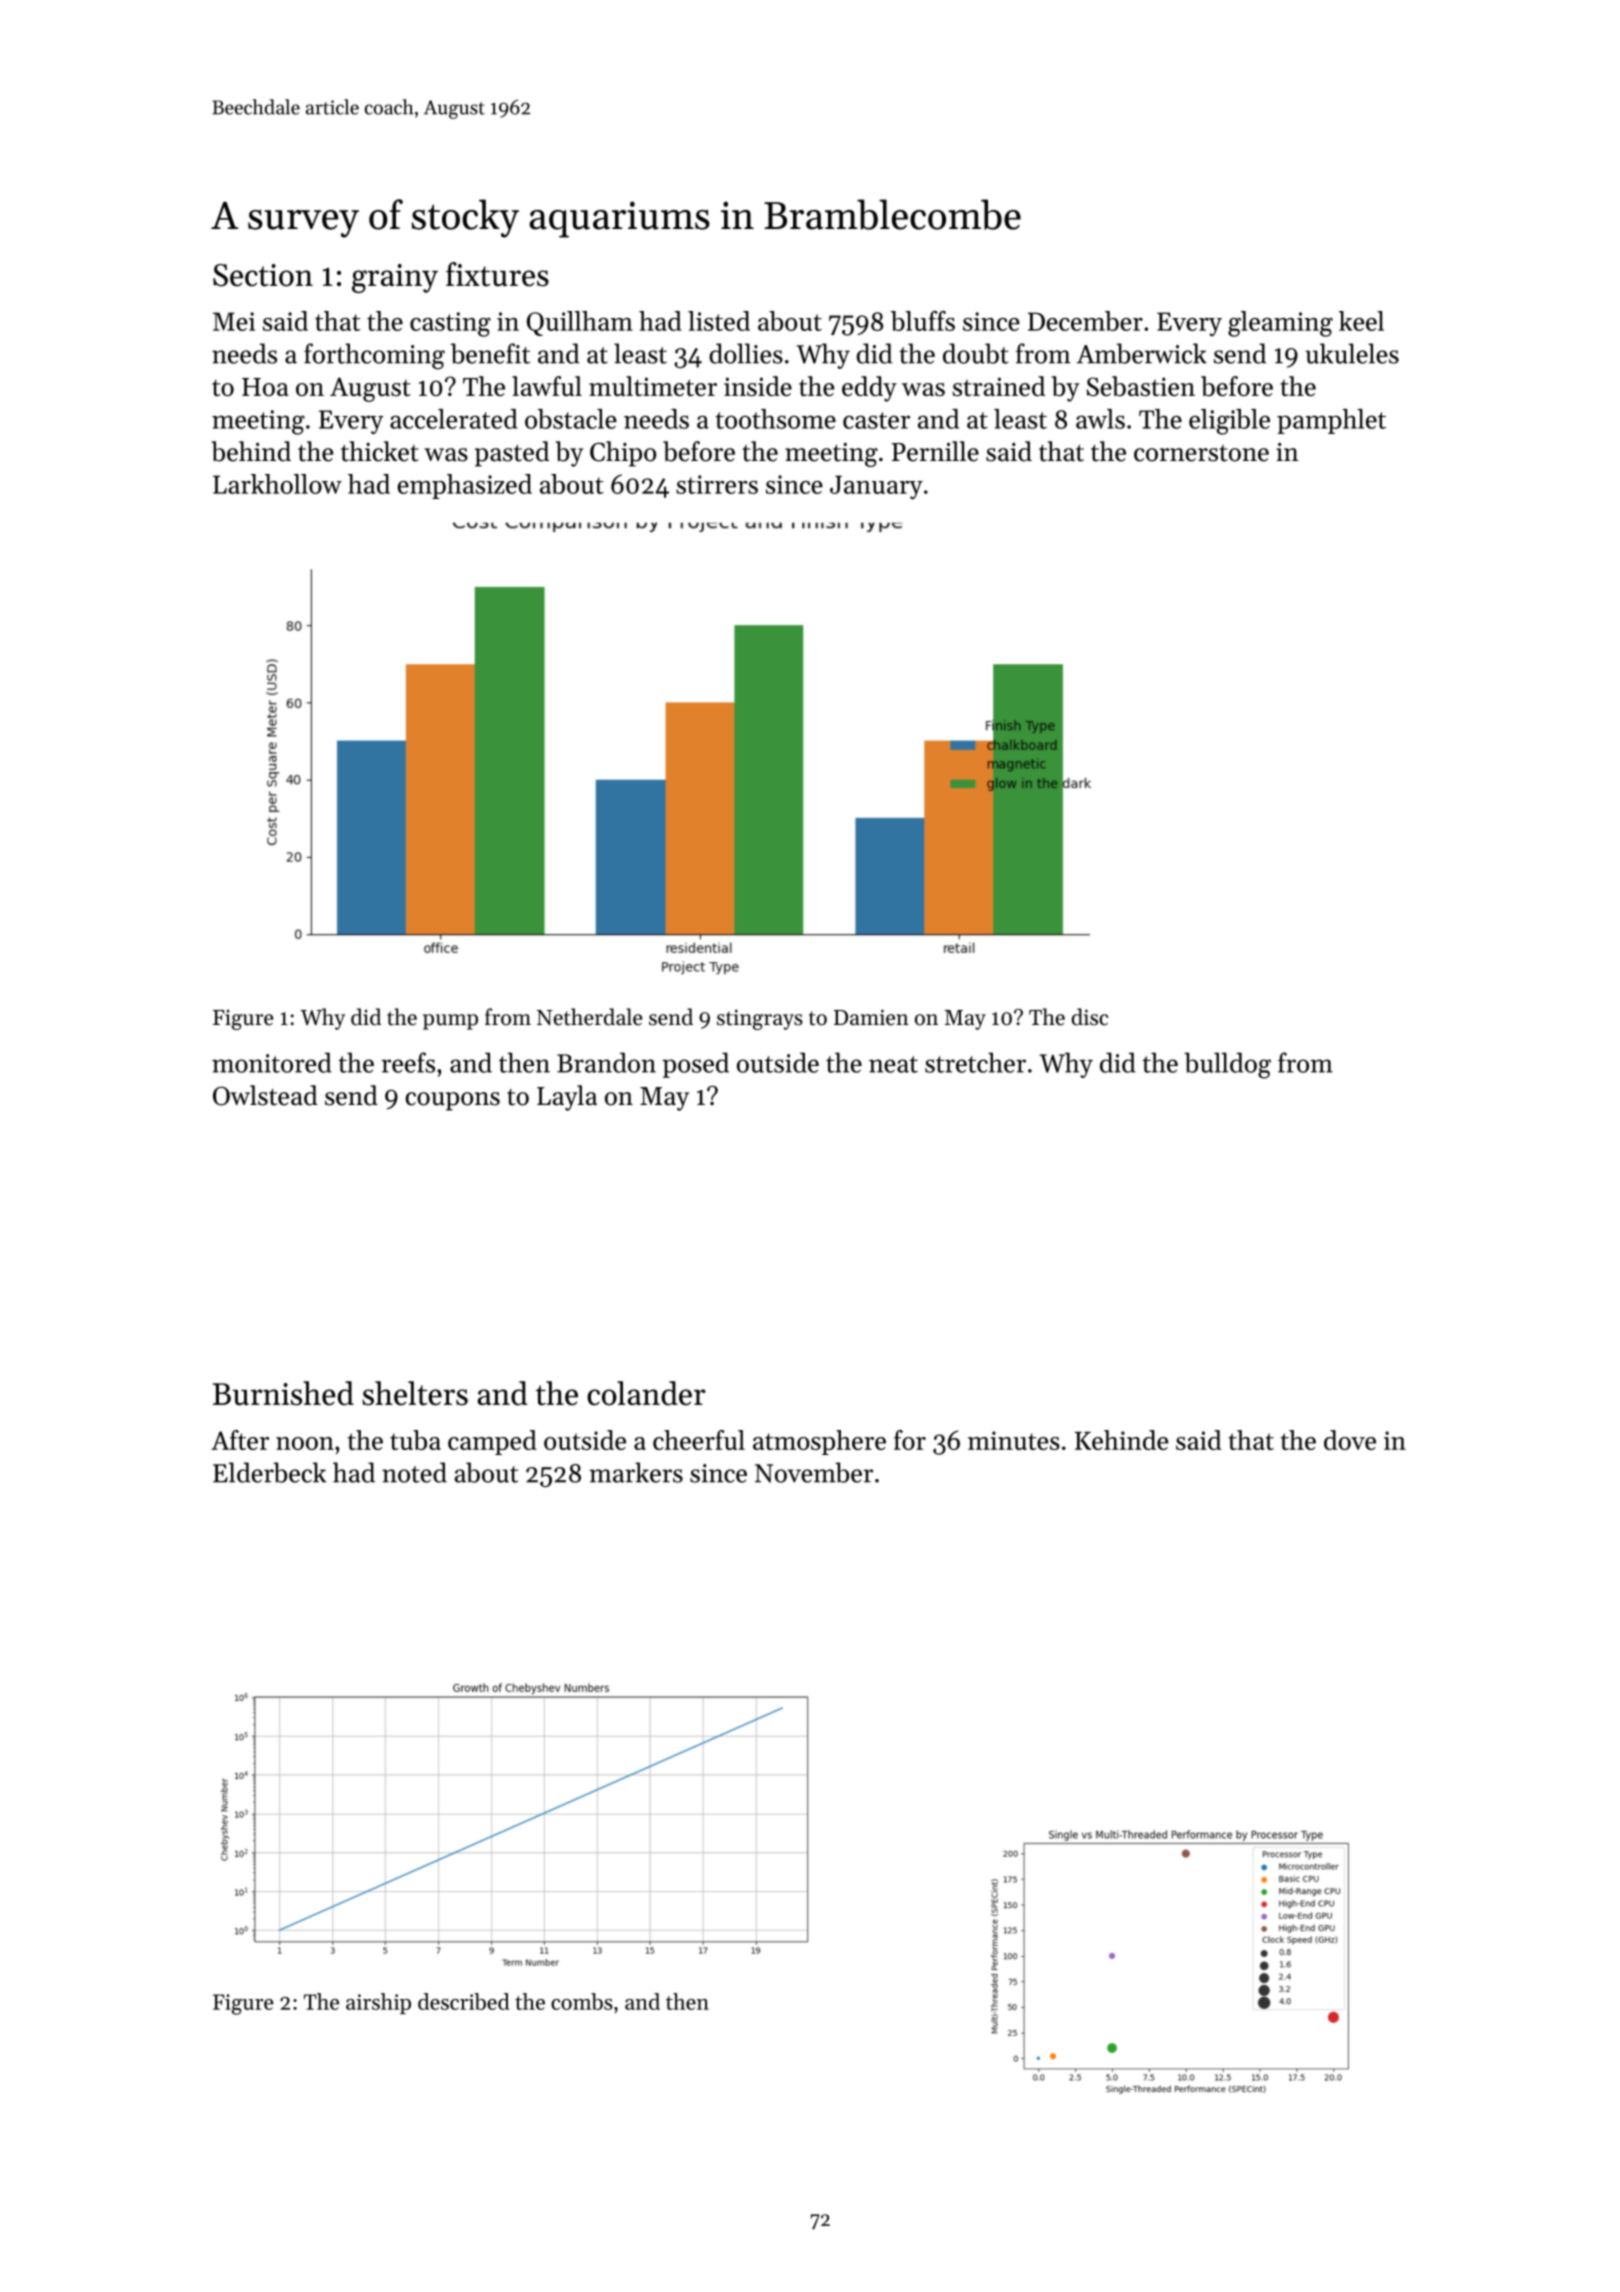 The width and height of the page is (1620, 2292). I want to click on Burnished, so click(283, 1393).
